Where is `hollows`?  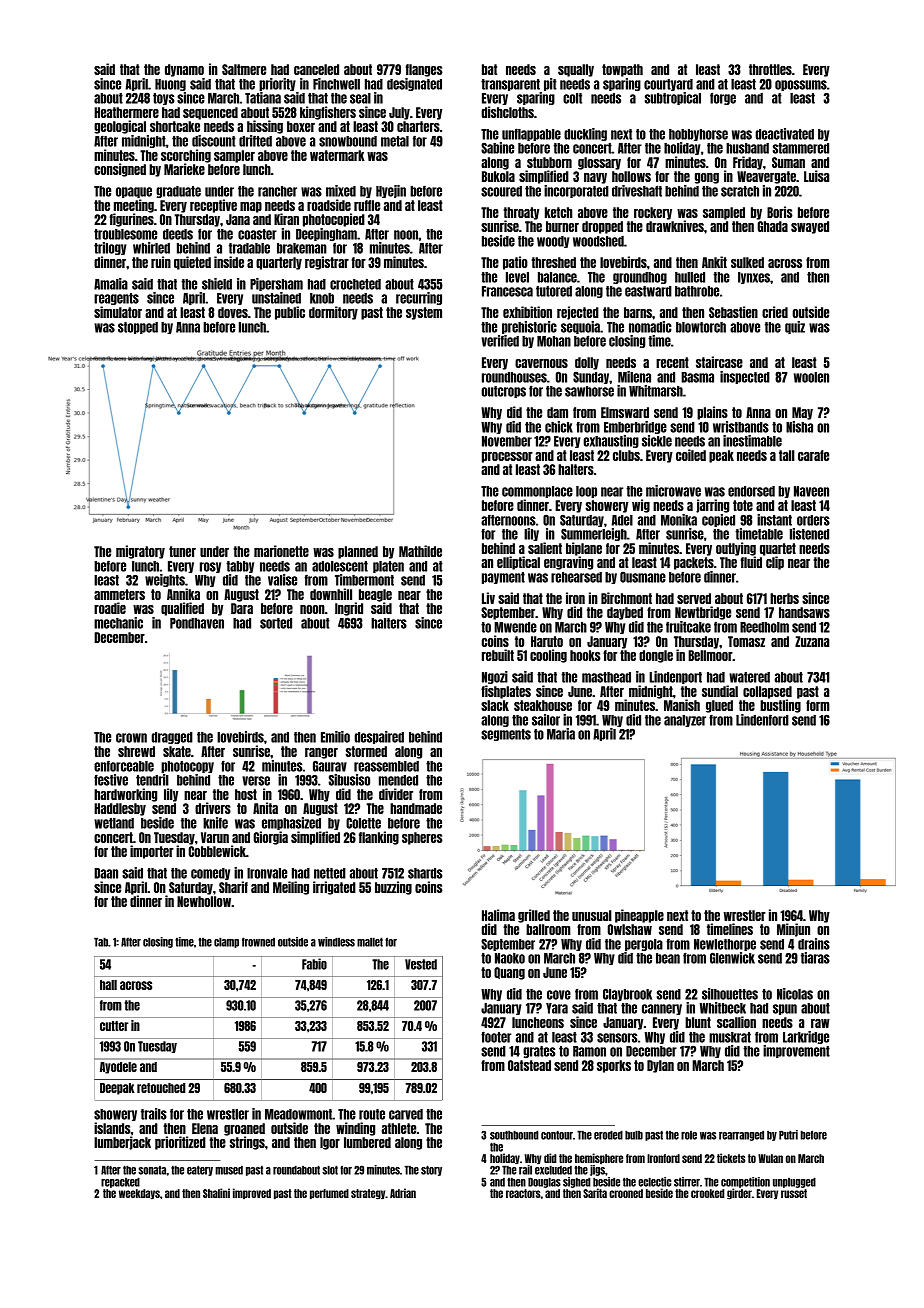 hollows is located at coordinates (631, 176).
